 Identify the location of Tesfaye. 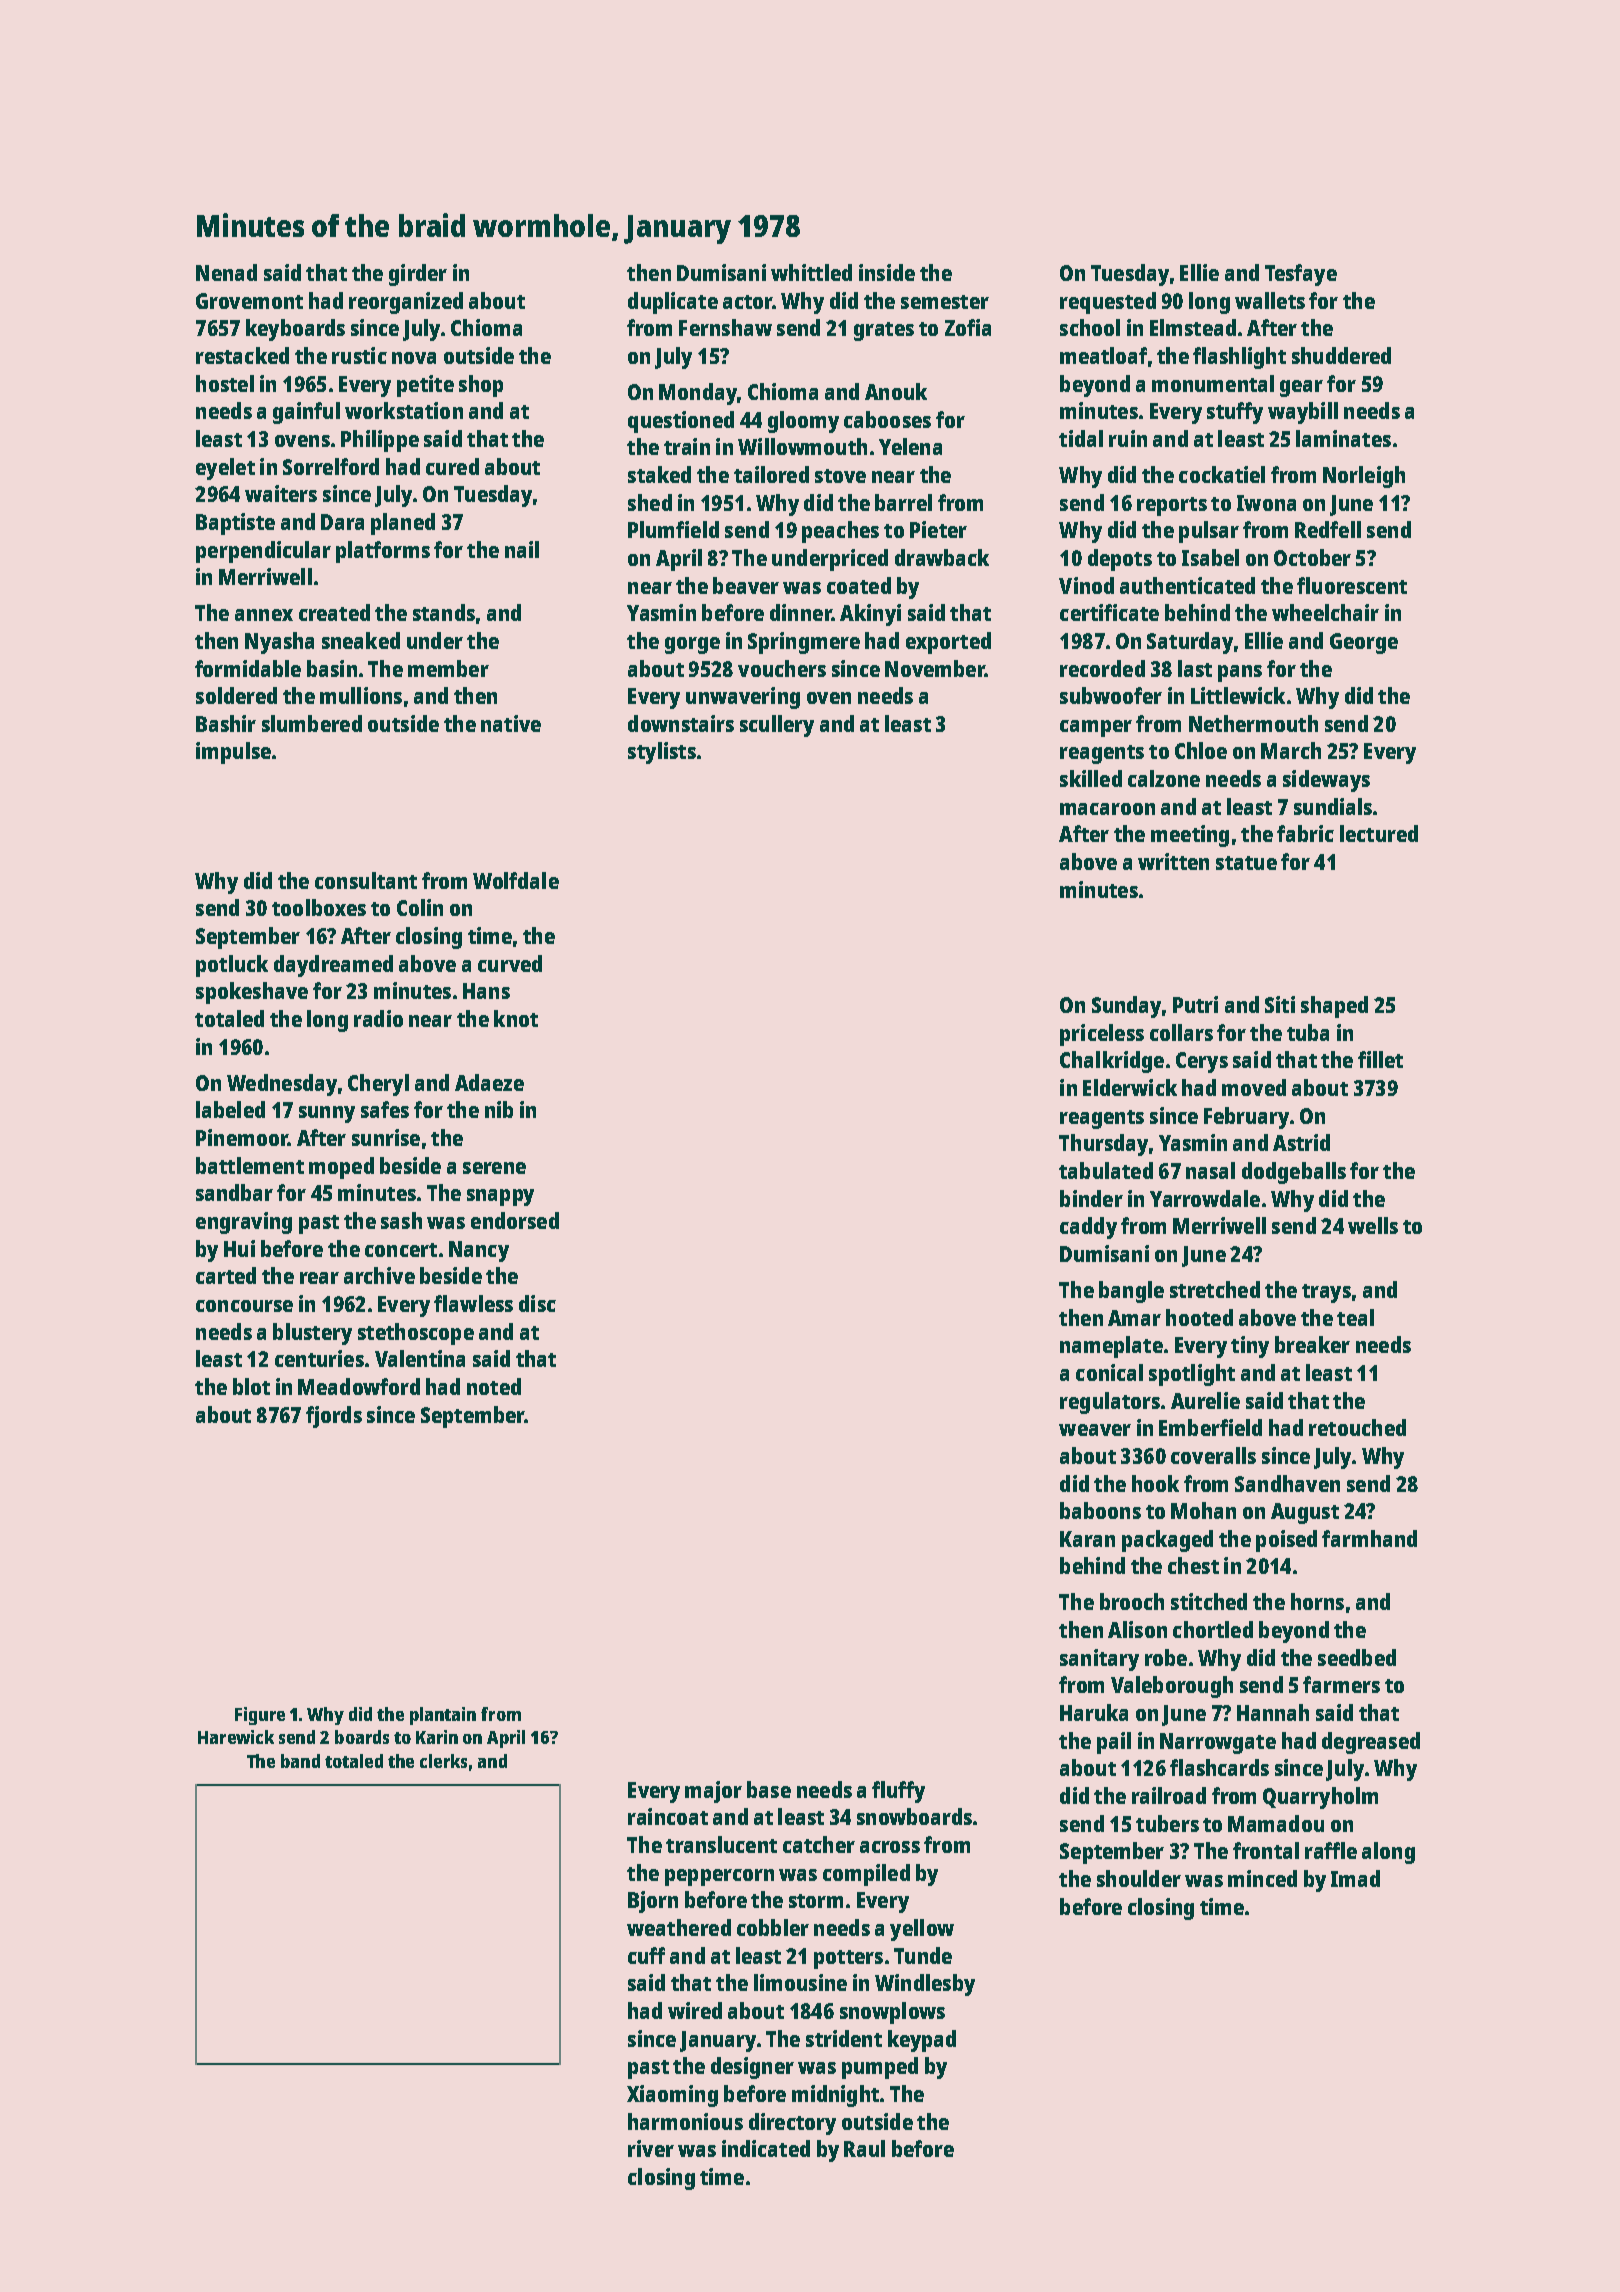
(1301, 275).
